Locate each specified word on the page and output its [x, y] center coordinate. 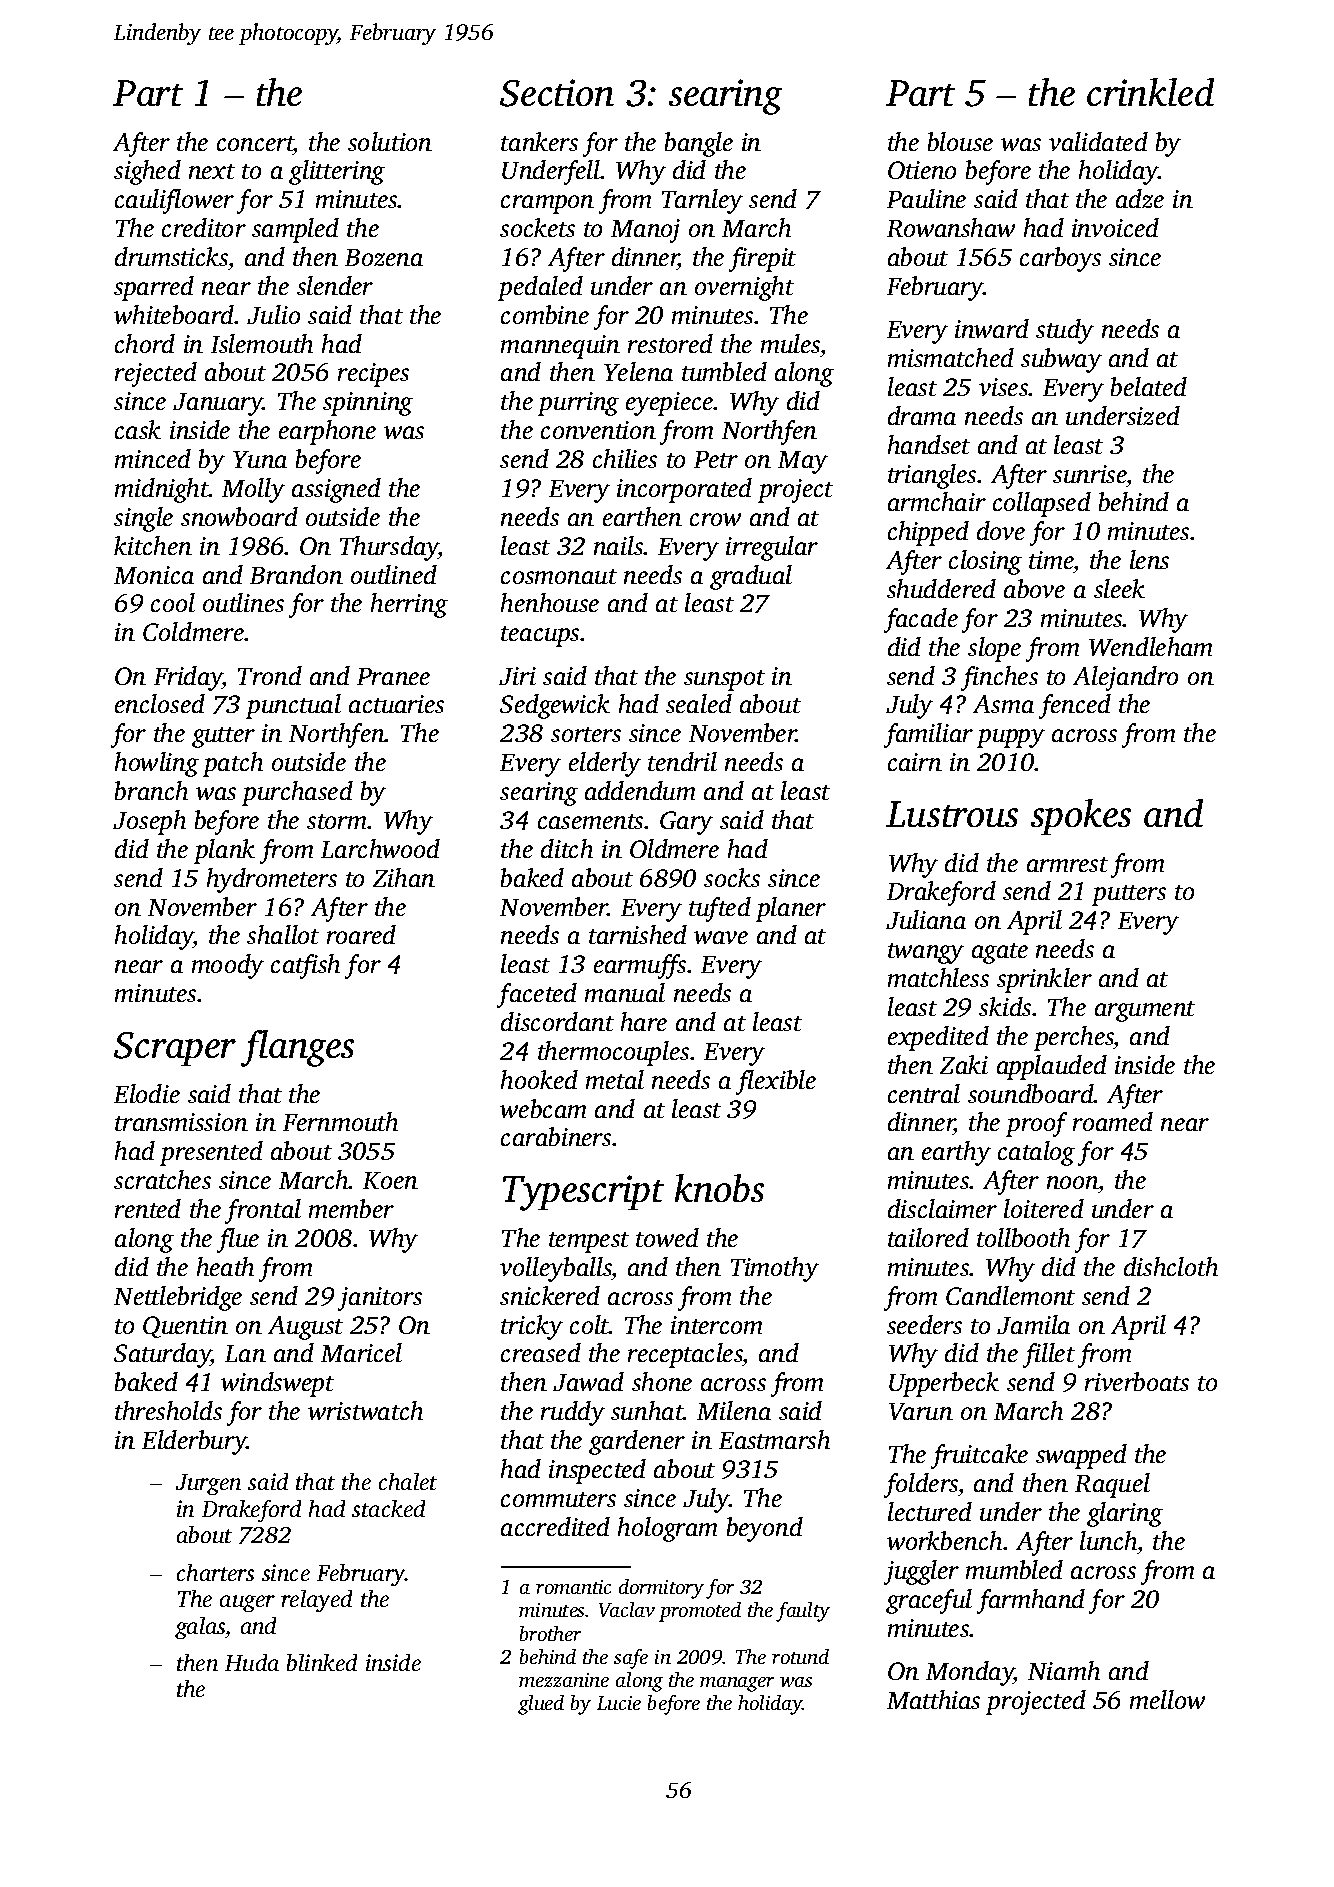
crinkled [1150, 92]
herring [409, 605]
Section [557, 93]
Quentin [185, 1327]
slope [994, 649]
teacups [540, 636]
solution [390, 141]
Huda [252, 1662]
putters [1129, 895]
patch [233, 764]
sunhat [647, 1410]
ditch [567, 848]
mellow [1167, 1699]
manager [737, 1684]
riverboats [1137, 1381]
